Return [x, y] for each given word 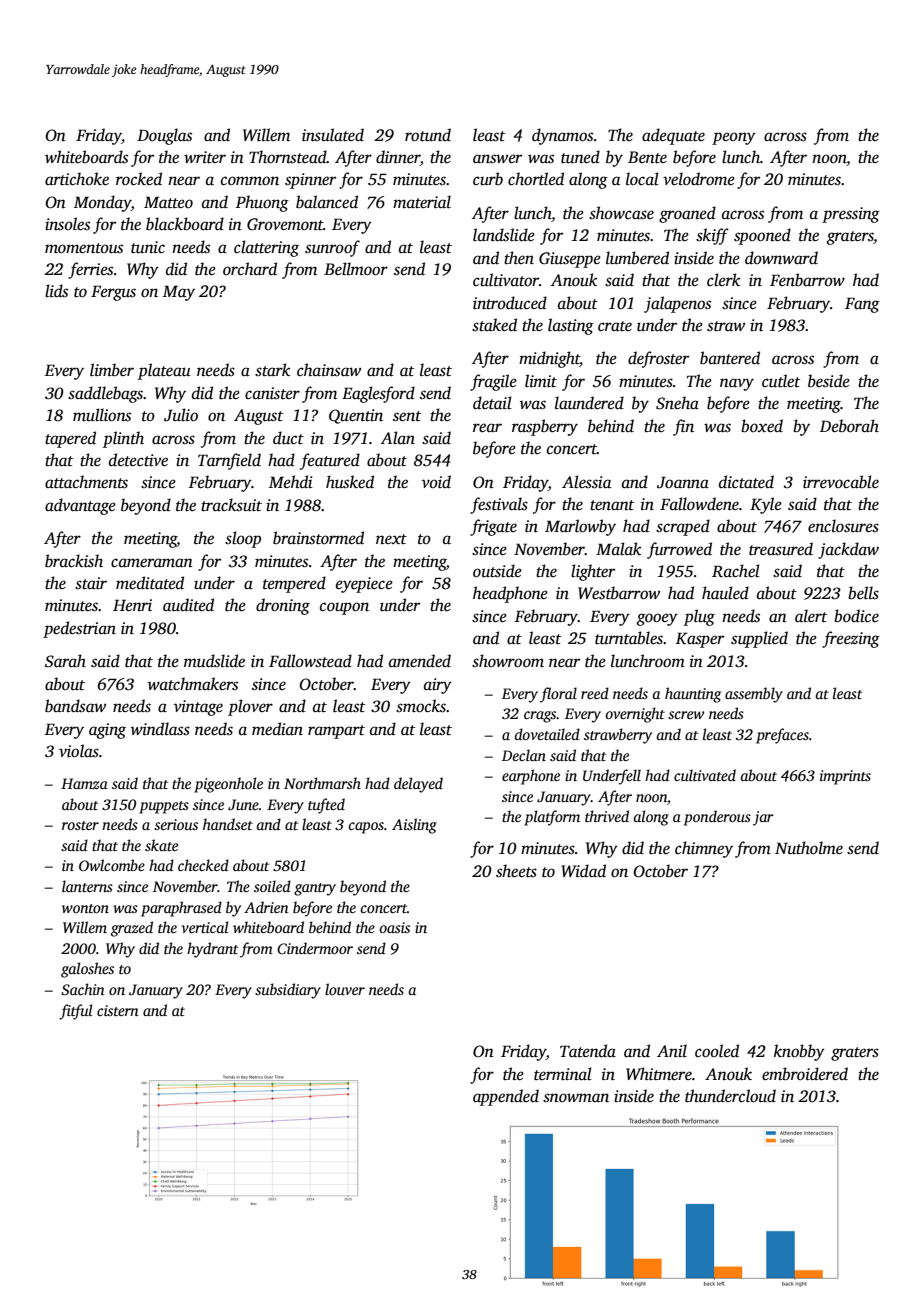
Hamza [84, 783]
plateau [164, 371]
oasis [394, 927]
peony [734, 138]
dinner [398, 158]
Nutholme [809, 848]
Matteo [168, 202]
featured [330, 461]
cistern [118, 1010]
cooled [717, 1051]
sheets [516, 871]
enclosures [843, 526]
